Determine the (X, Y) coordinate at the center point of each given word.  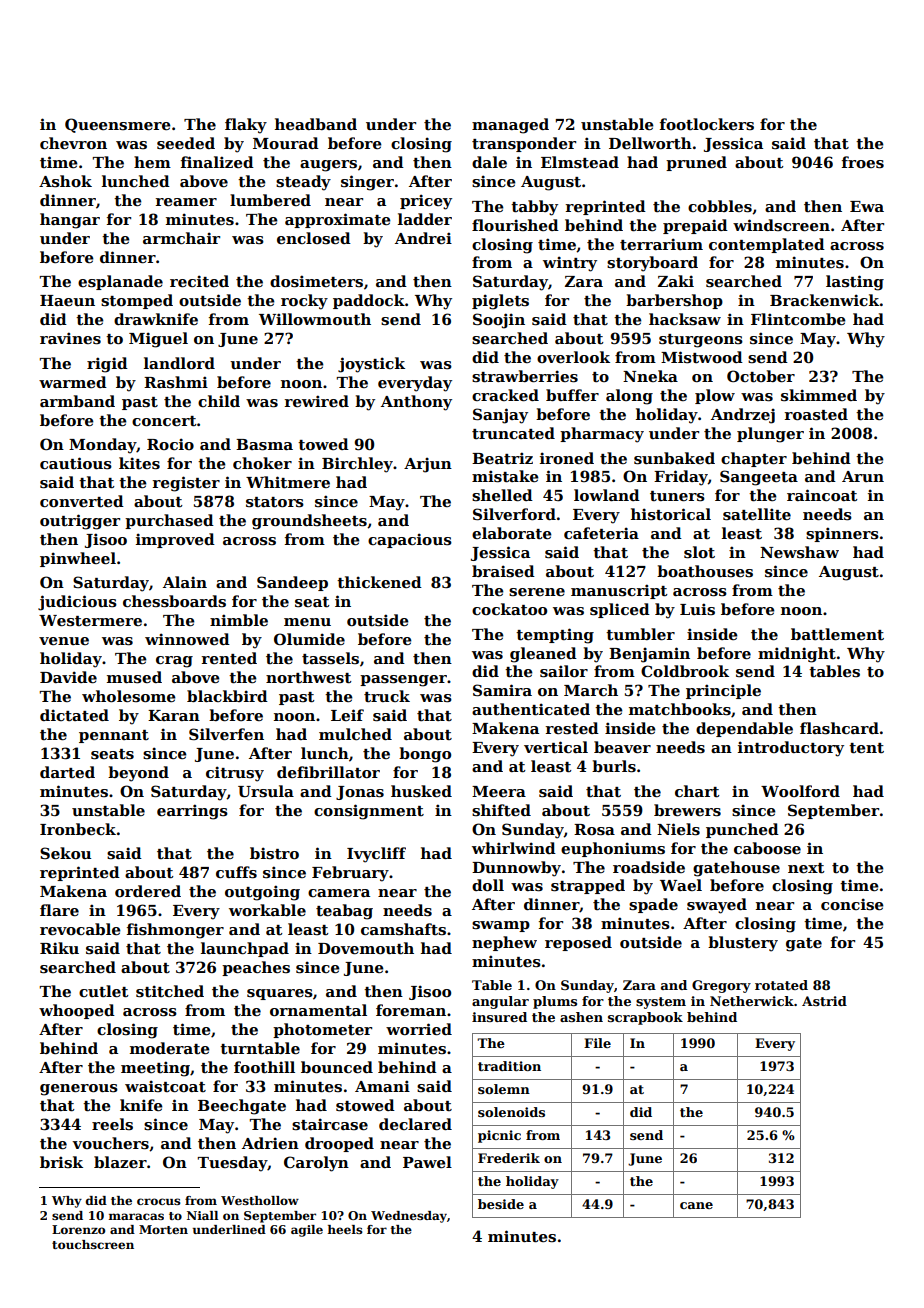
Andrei (423, 238)
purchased (169, 521)
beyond (138, 774)
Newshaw (799, 552)
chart (697, 791)
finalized (217, 162)
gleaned (543, 655)
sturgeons (701, 341)
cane (696, 1205)
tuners (677, 496)
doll (488, 885)
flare (59, 910)
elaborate (512, 533)
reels (112, 1124)
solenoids (511, 1112)
